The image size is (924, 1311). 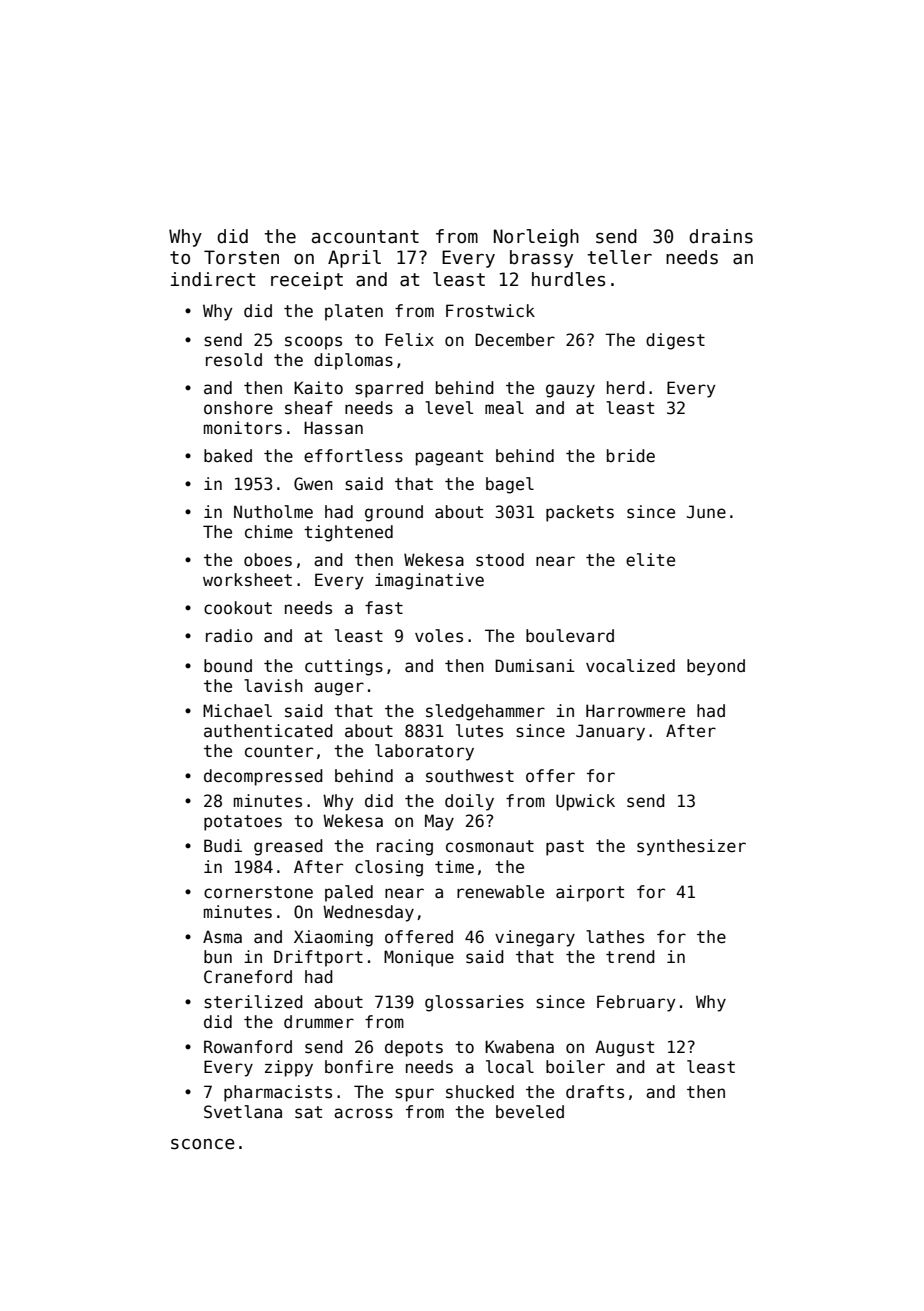 I want to click on depots, so click(x=414, y=1048).
